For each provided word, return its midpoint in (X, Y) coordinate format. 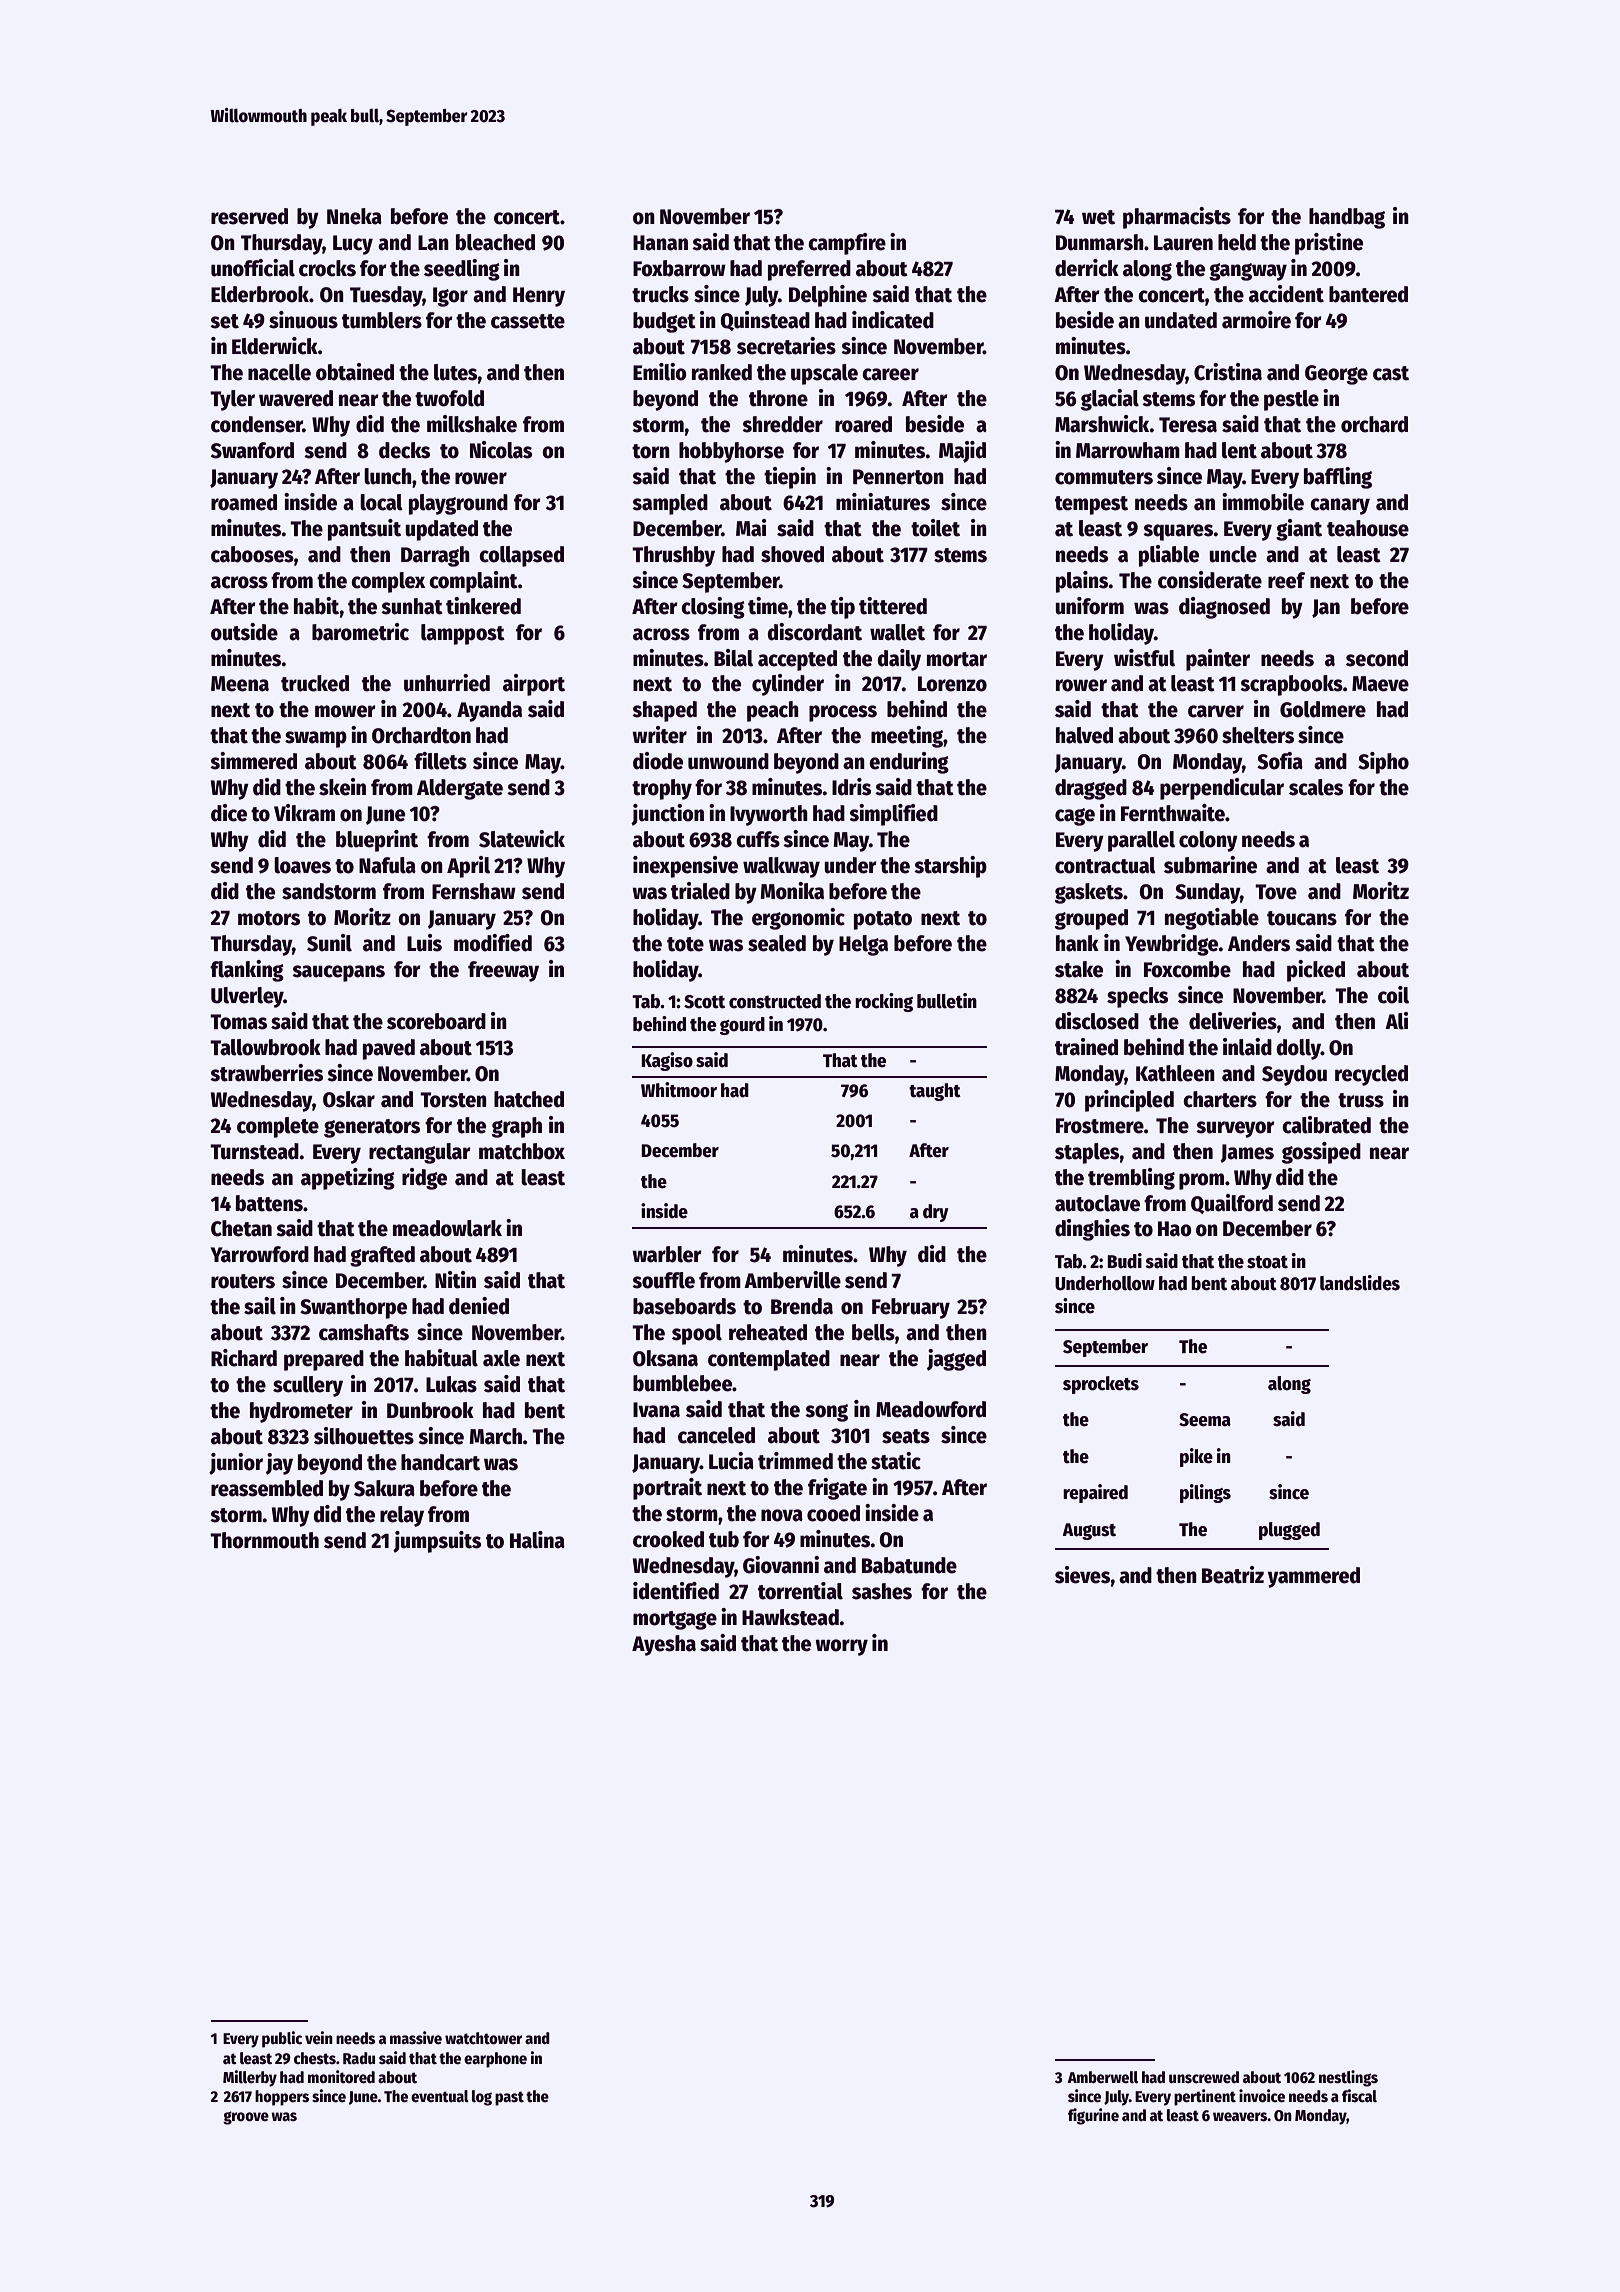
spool (697, 1334)
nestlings (1348, 2078)
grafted (382, 1256)
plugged (1289, 1531)
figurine (1093, 2116)
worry (841, 1647)
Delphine (828, 296)
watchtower (483, 2038)
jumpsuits (437, 1542)
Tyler (232, 400)
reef (1286, 580)
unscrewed (1204, 2077)
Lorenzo (952, 684)
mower (345, 711)
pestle (1291, 400)
